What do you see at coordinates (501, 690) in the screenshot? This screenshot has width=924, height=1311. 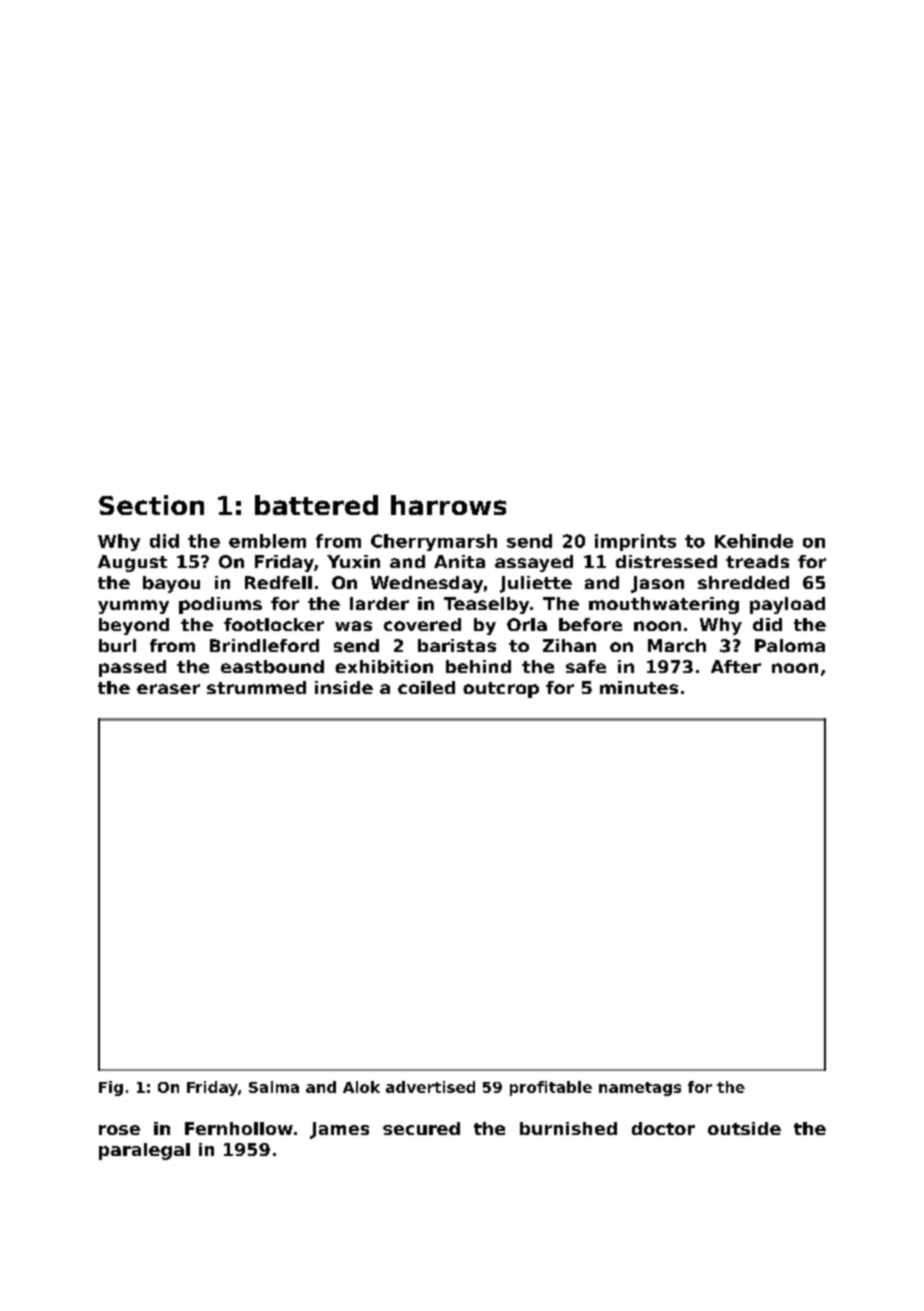 I see `outcrop` at bounding box center [501, 690].
